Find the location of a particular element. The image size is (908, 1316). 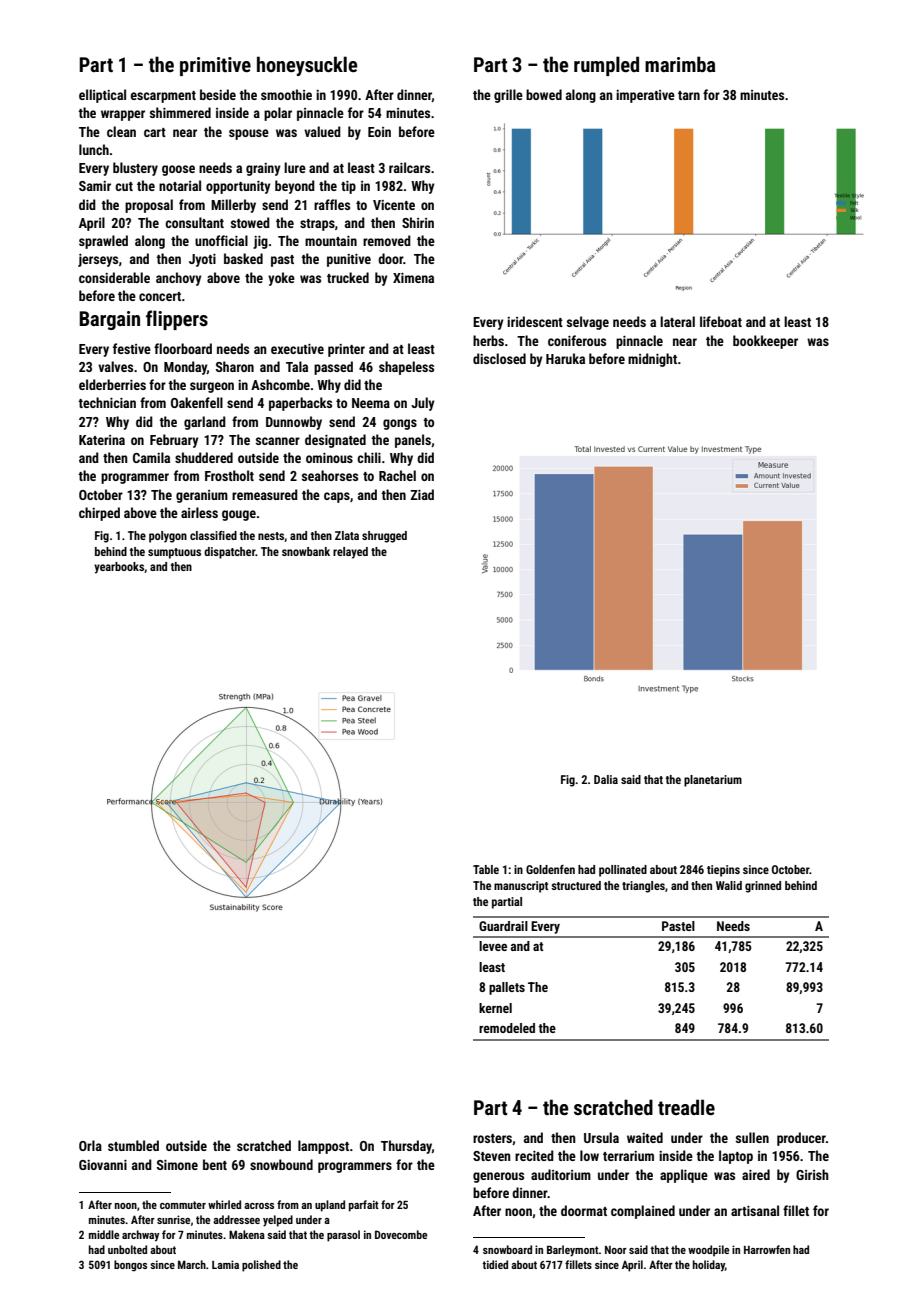

herbs is located at coordinates (488, 340).
